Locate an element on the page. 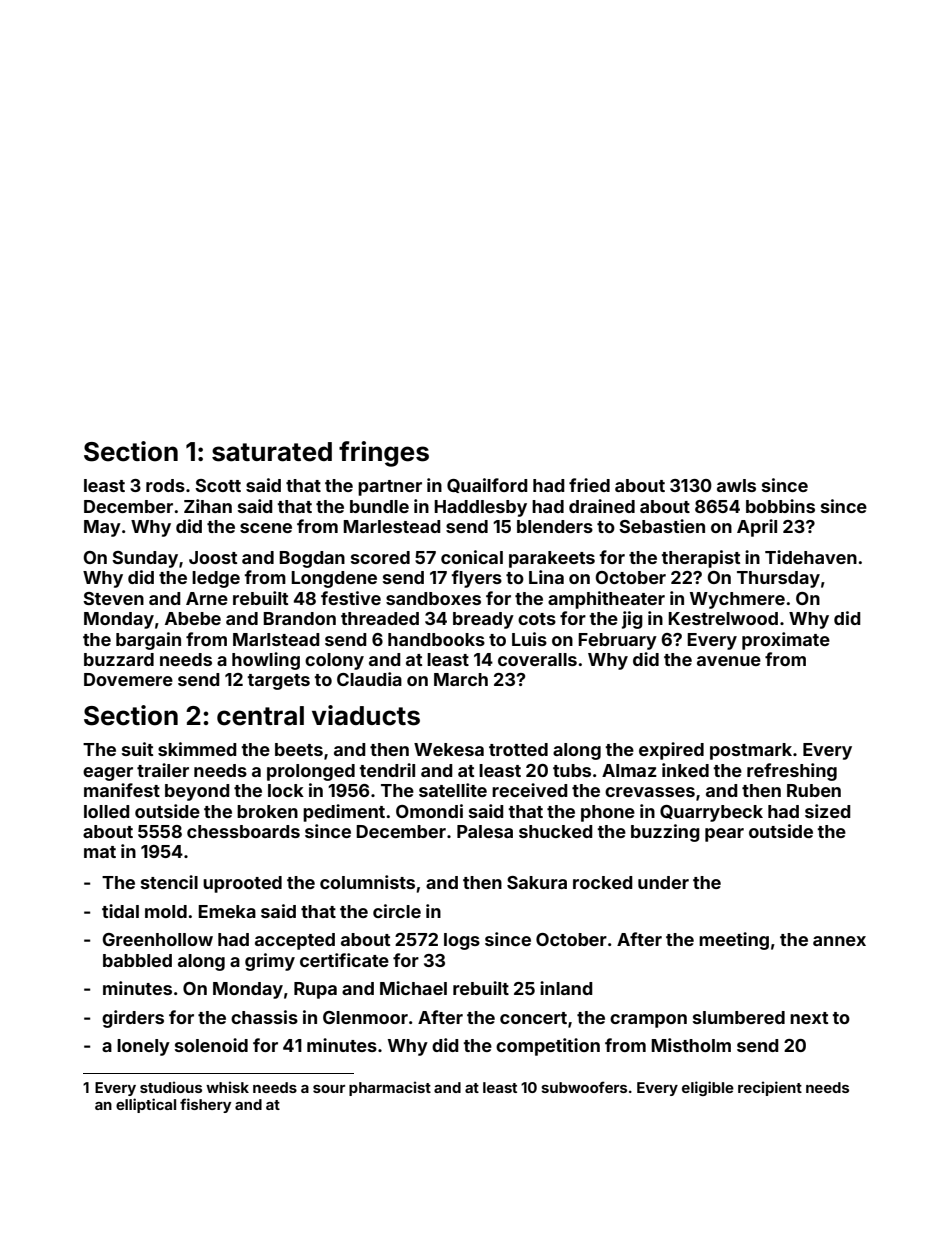  bobbins is located at coordinates (780, 506).
